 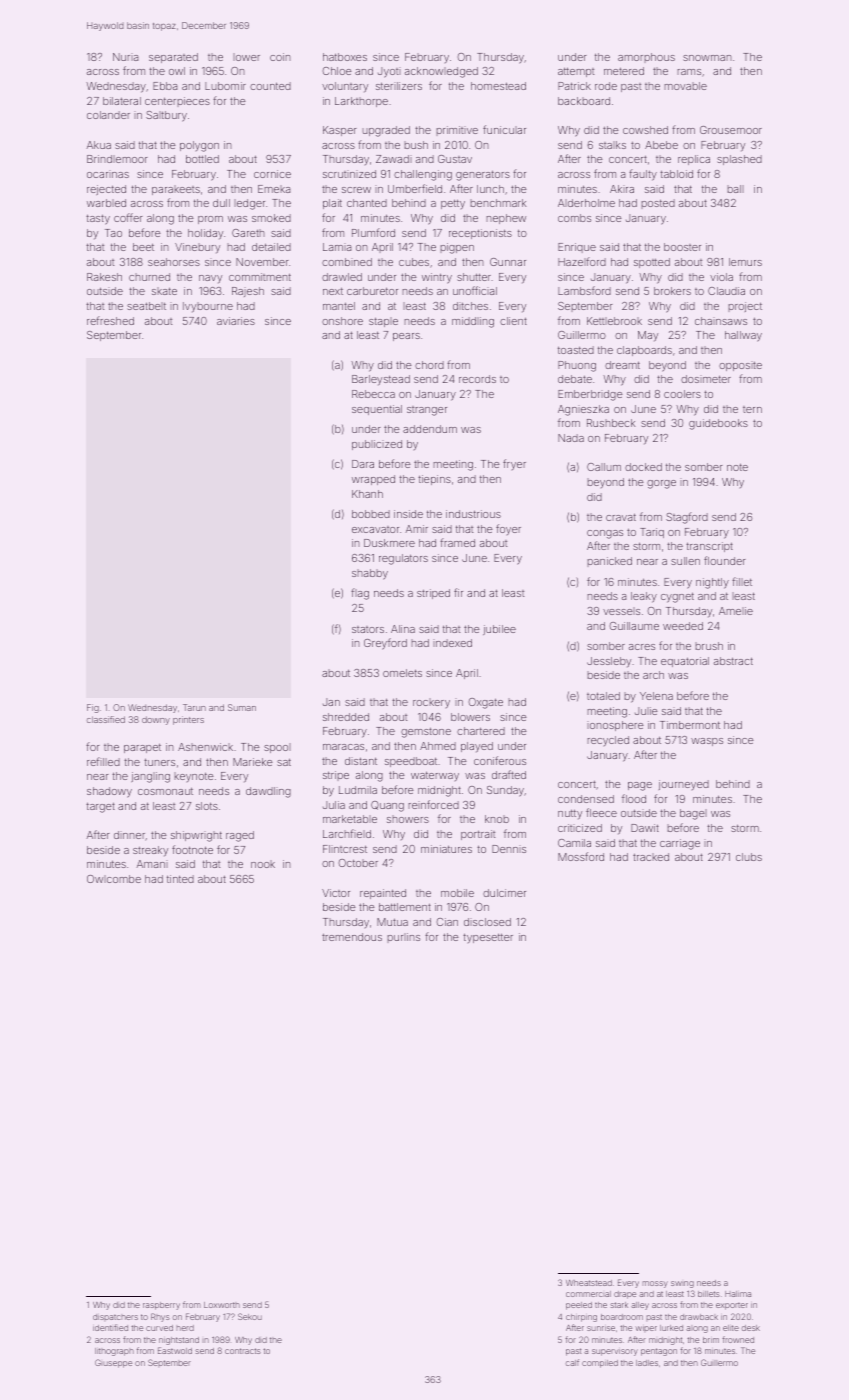 I want to click on mantel, so click(x=339, y=306).
